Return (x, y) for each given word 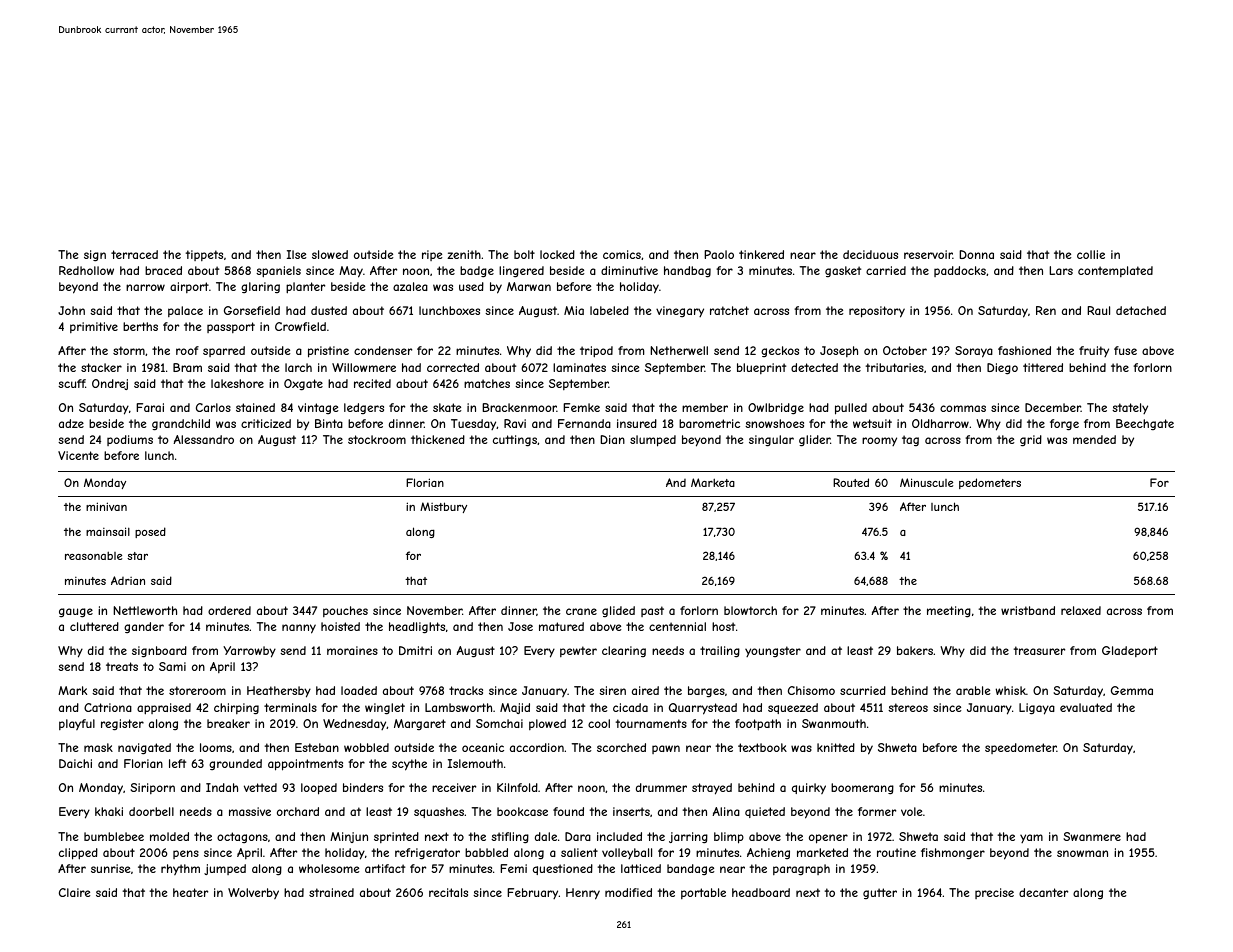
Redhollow (86, 270)
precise (994, 893)
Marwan (529, 286)
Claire (74, 892)
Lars (1061, 270)
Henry (583, 894)
